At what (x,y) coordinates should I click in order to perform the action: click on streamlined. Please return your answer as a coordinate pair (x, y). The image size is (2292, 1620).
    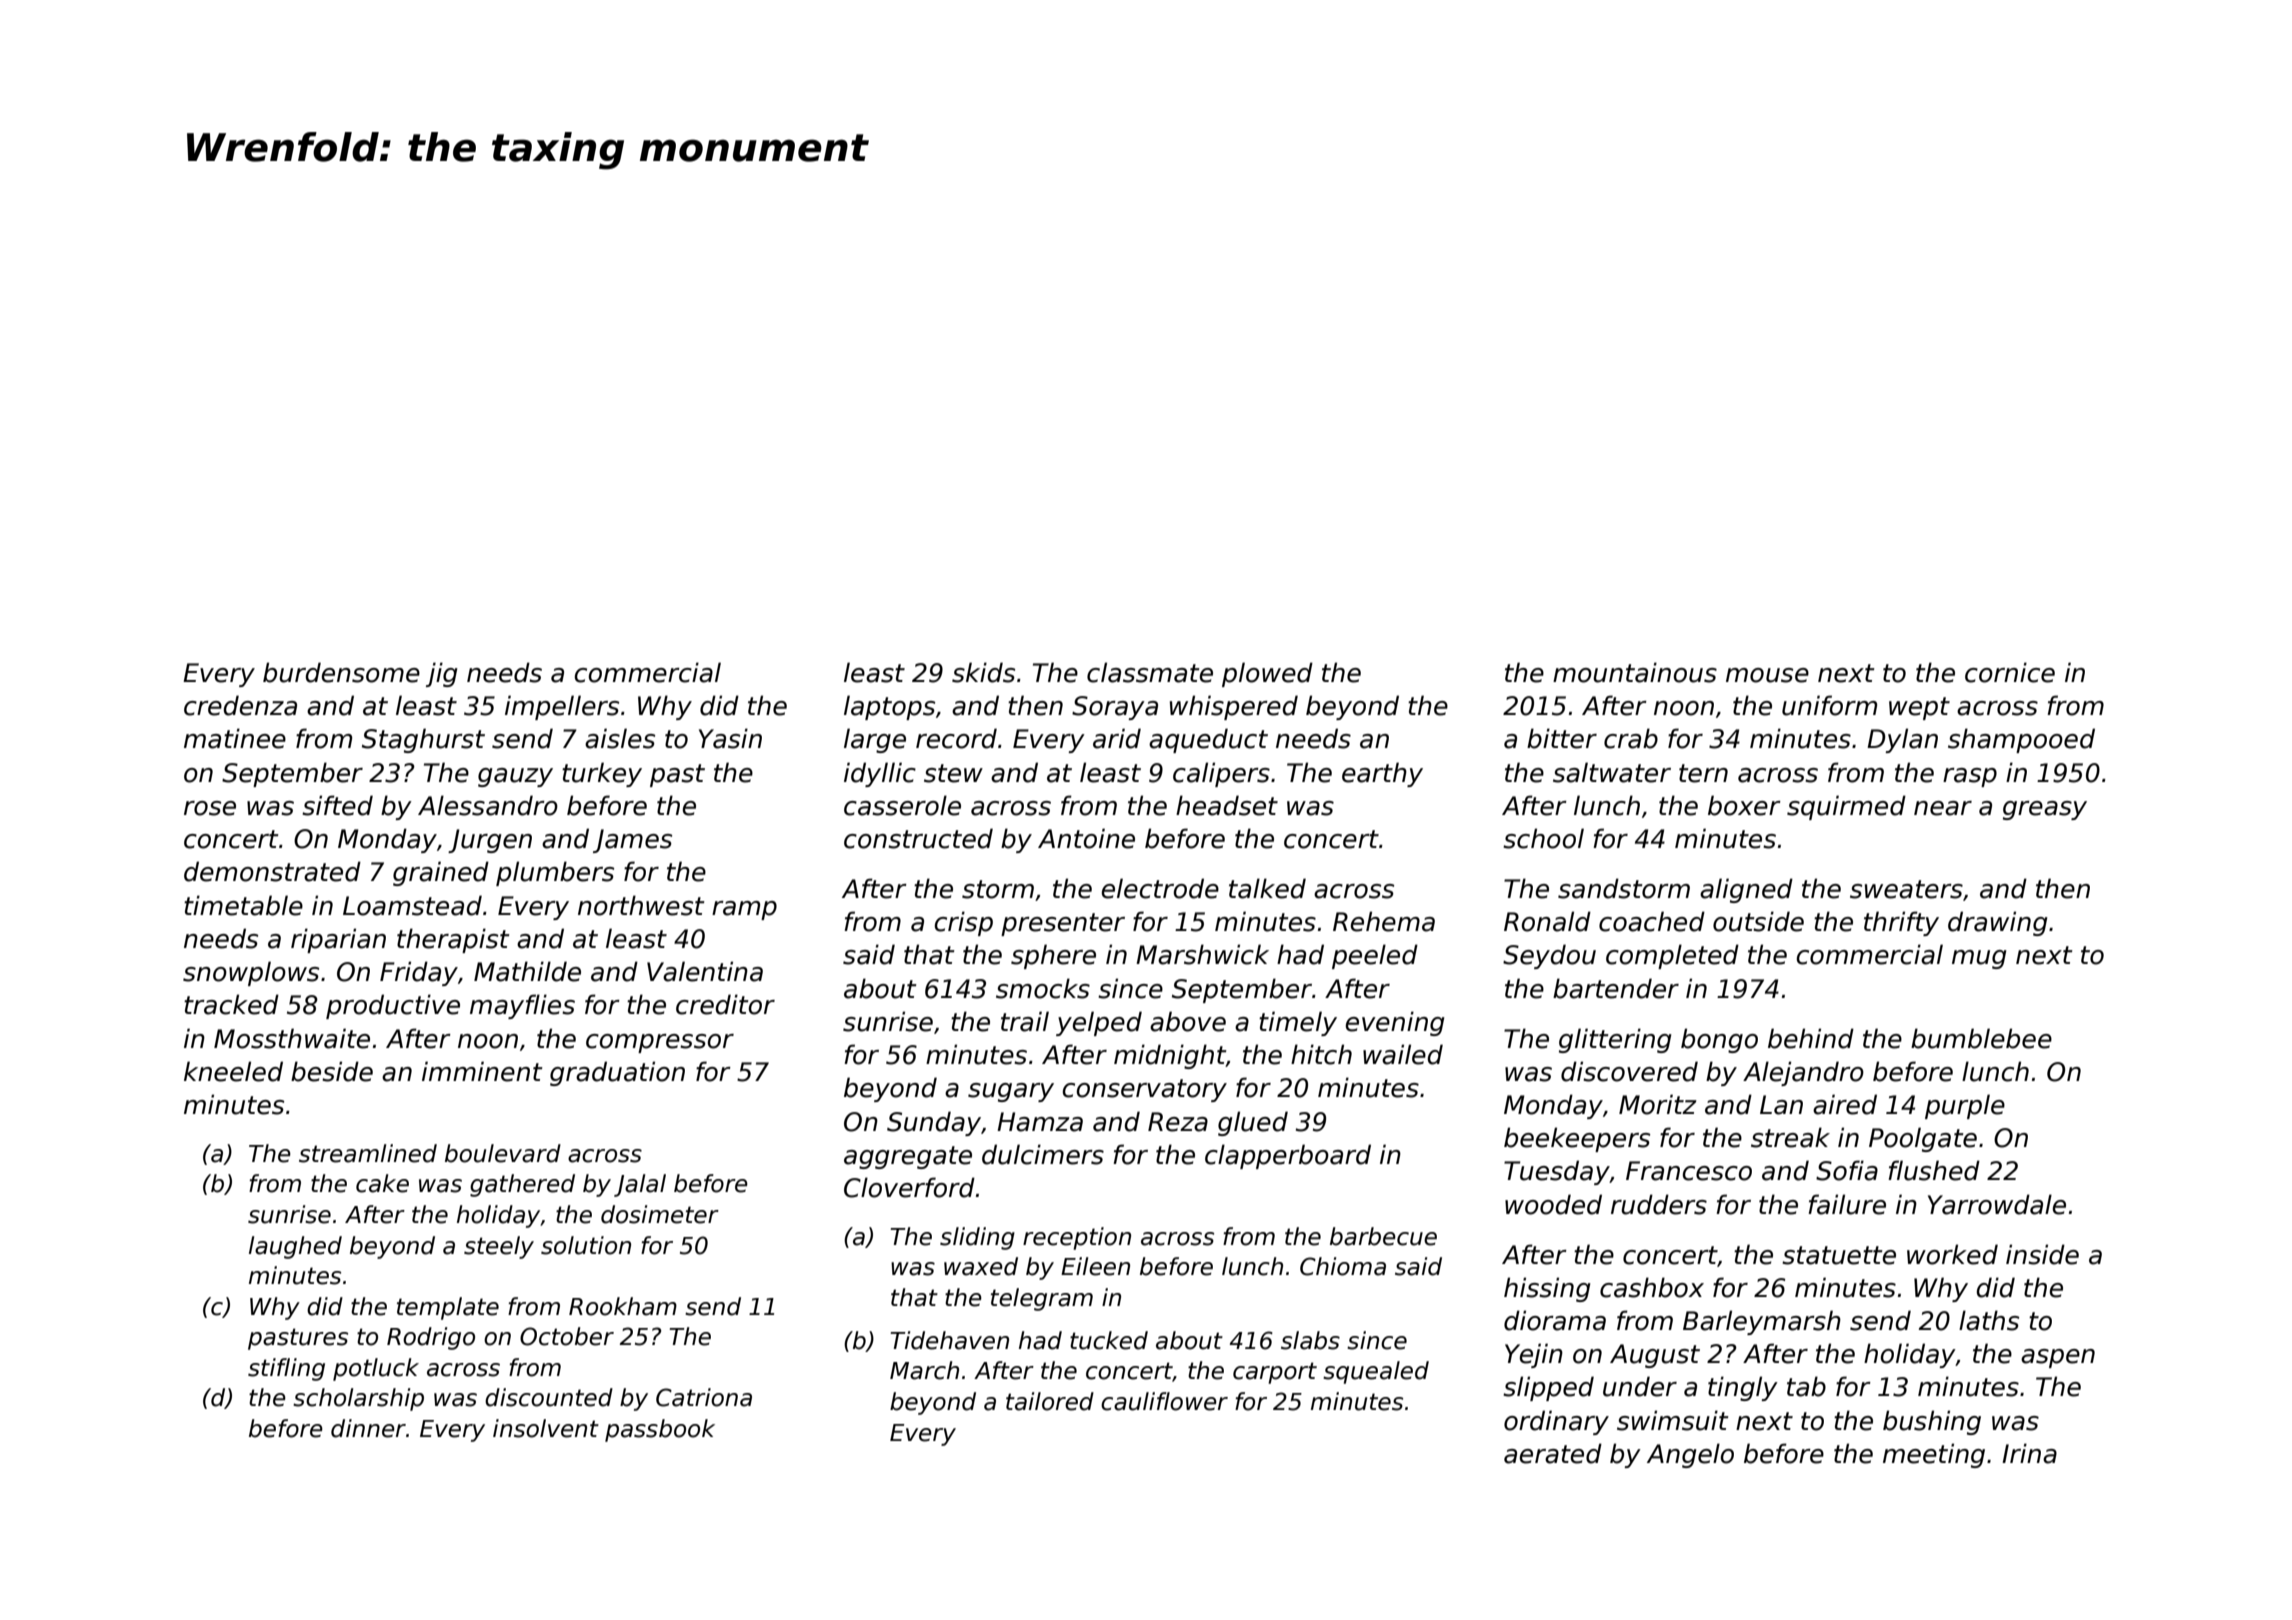
    Looking at the image, I should click on (368, 1153).
